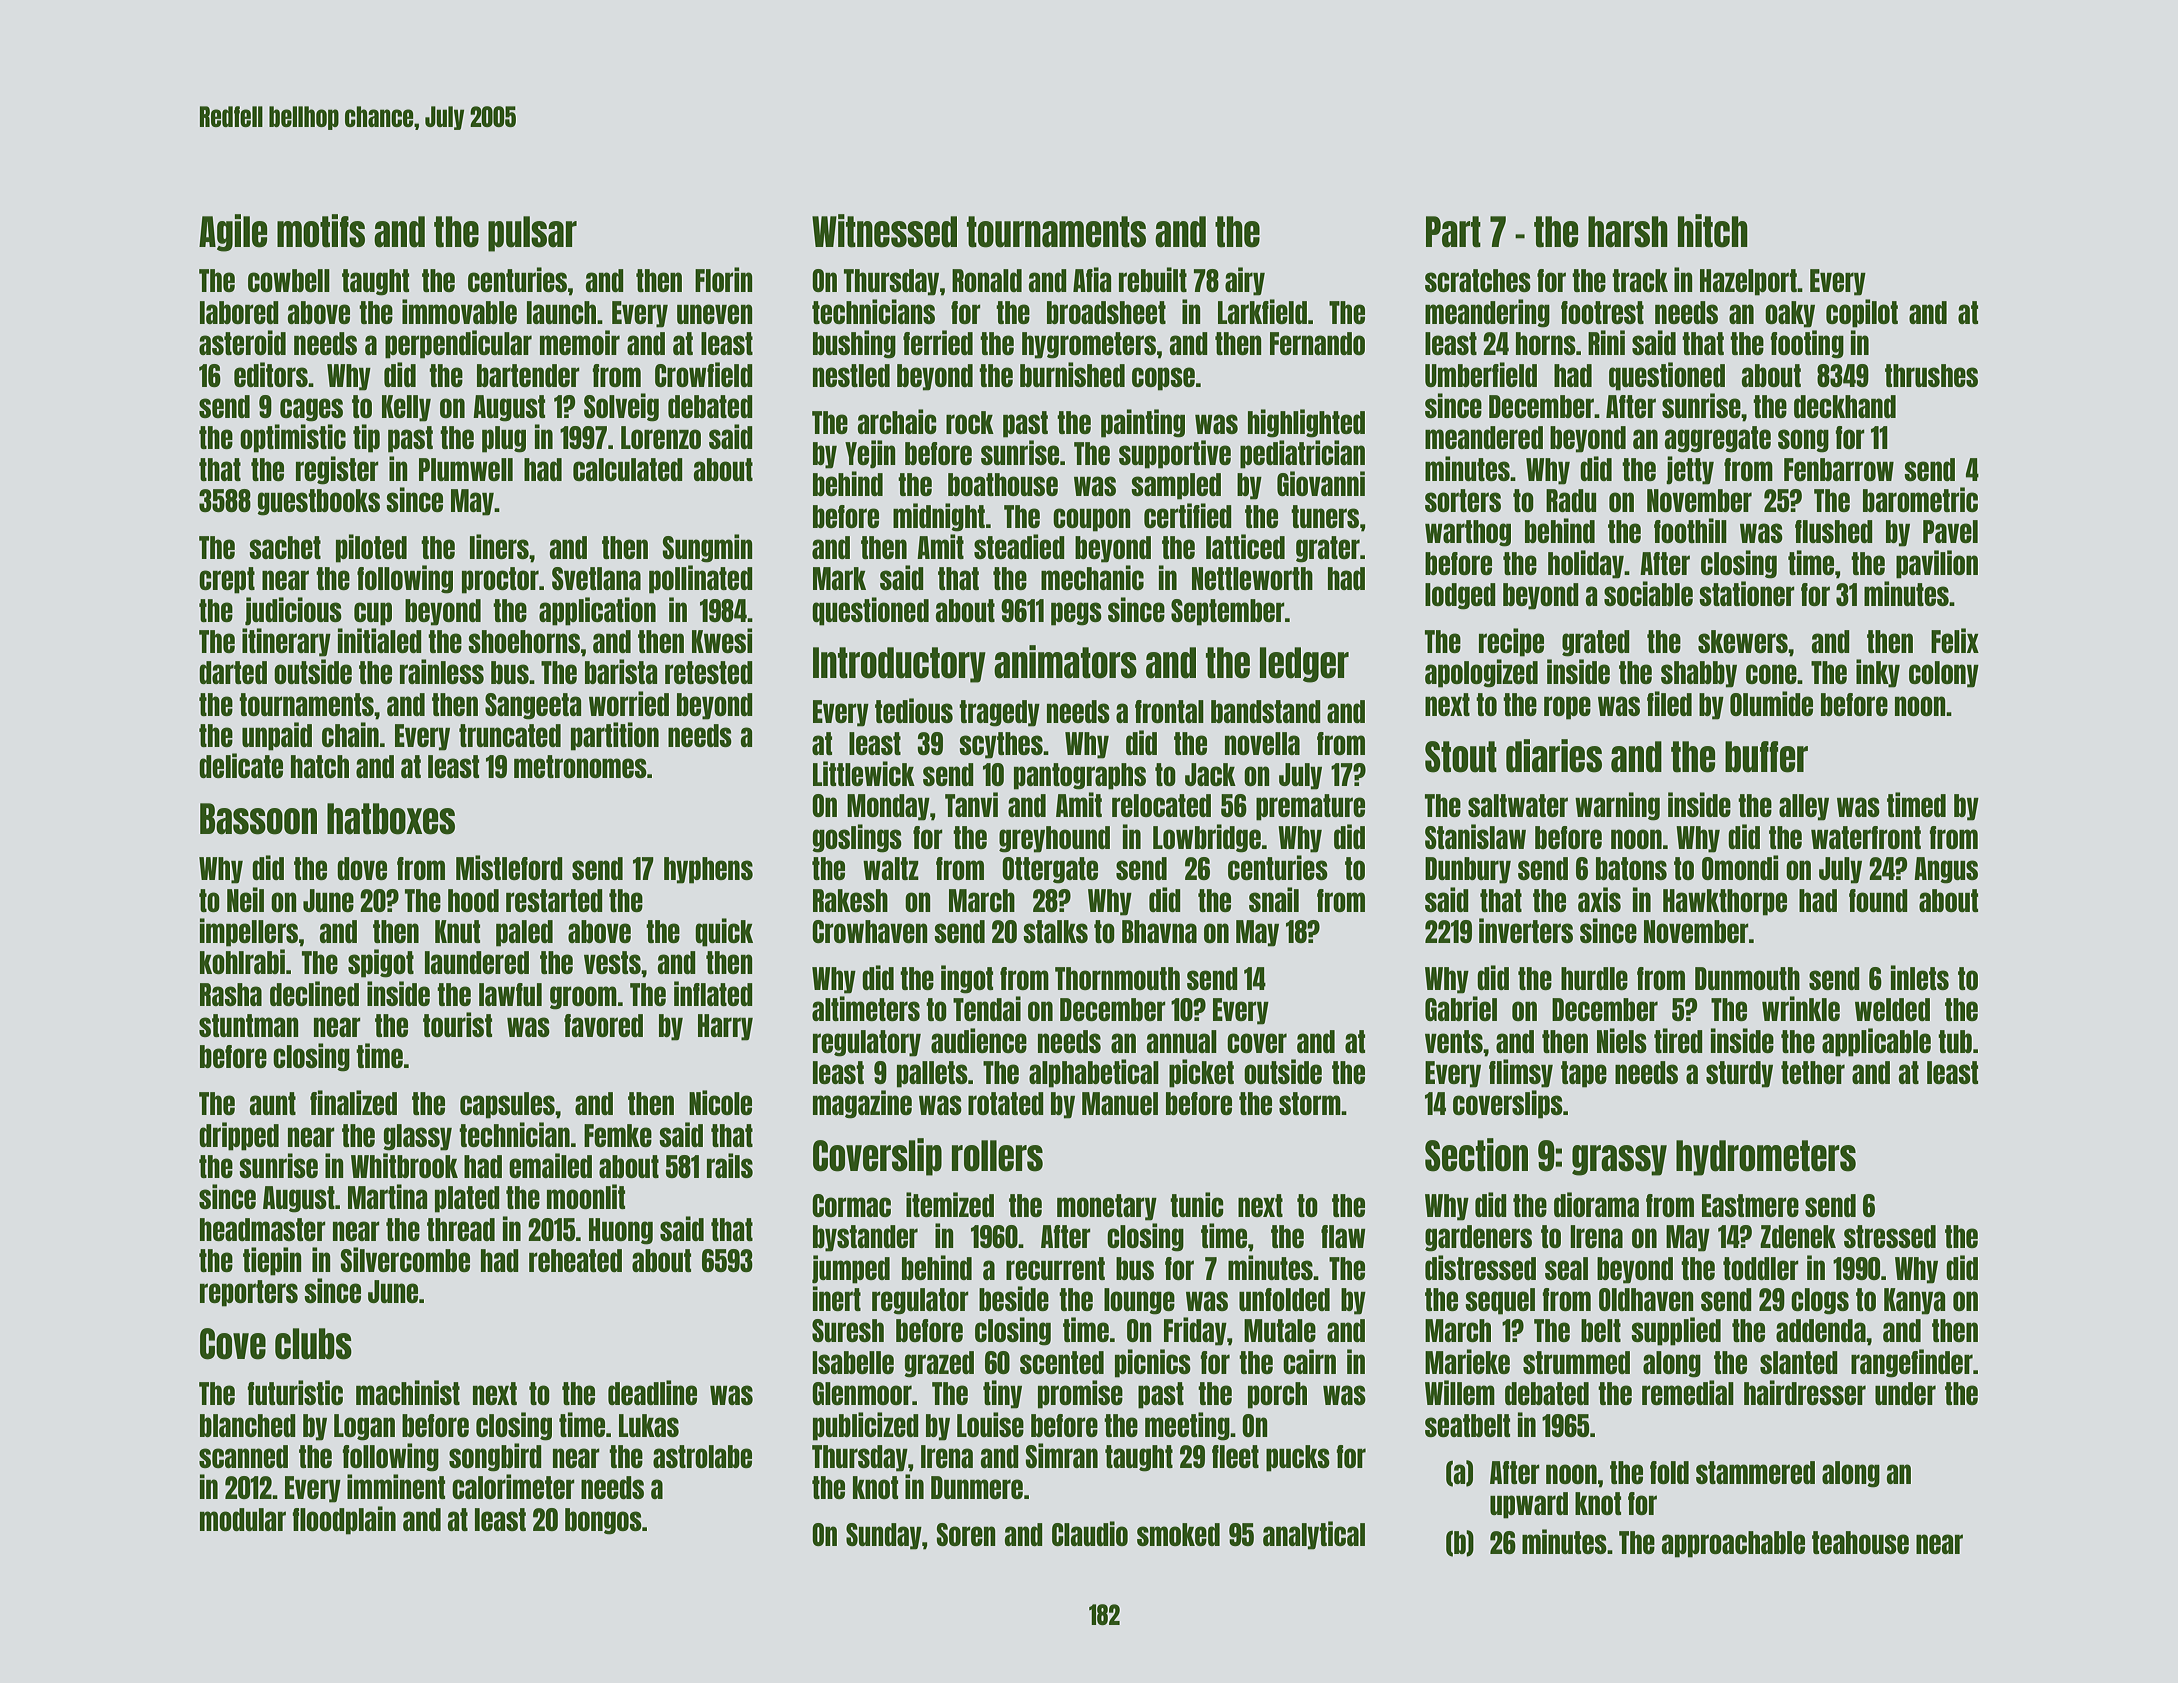 This screenshot has height=1683, width=2178. I want to click on metronomes, so click(580, 766).
